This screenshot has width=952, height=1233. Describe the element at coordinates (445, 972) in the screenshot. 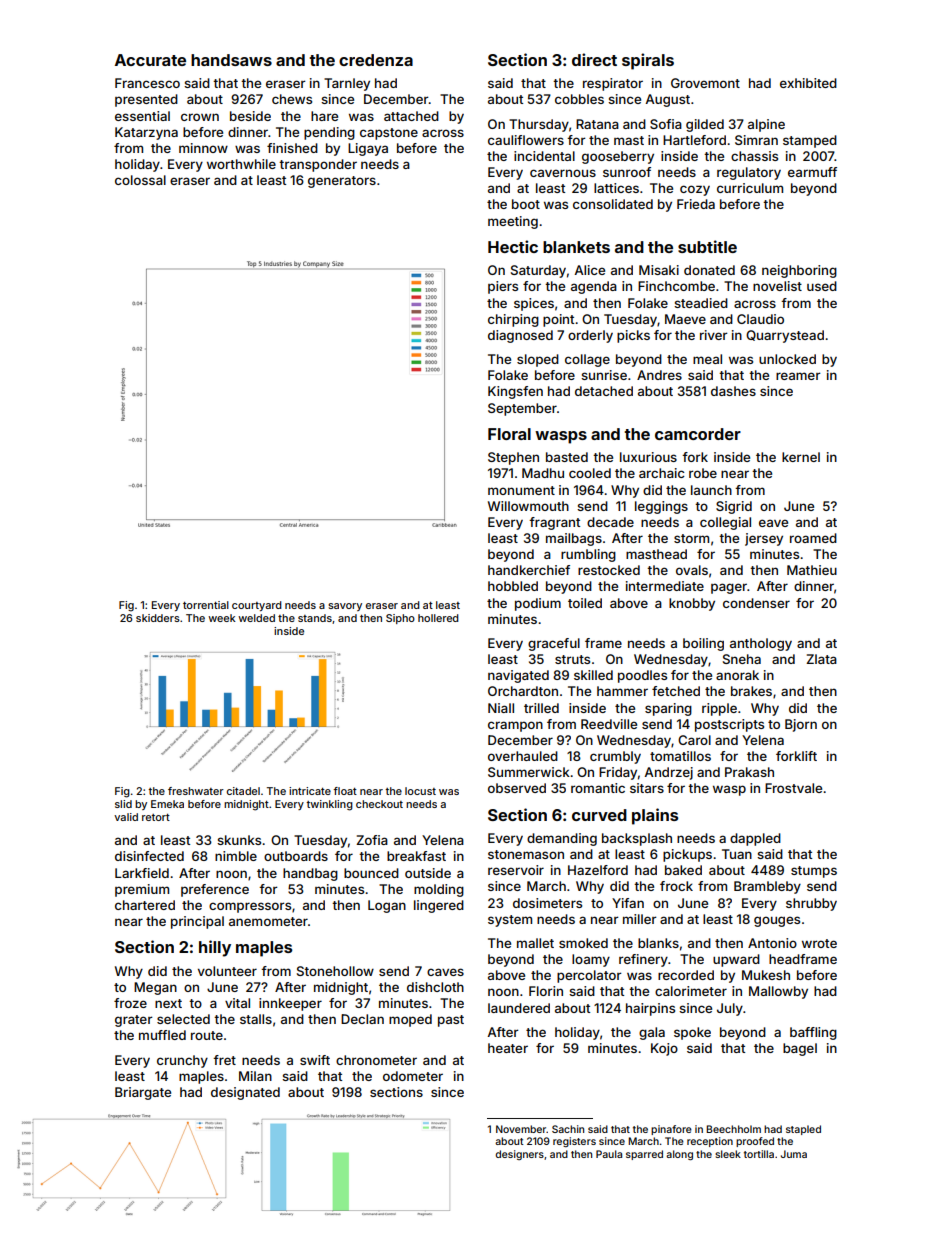

I see `caves` at that location.
